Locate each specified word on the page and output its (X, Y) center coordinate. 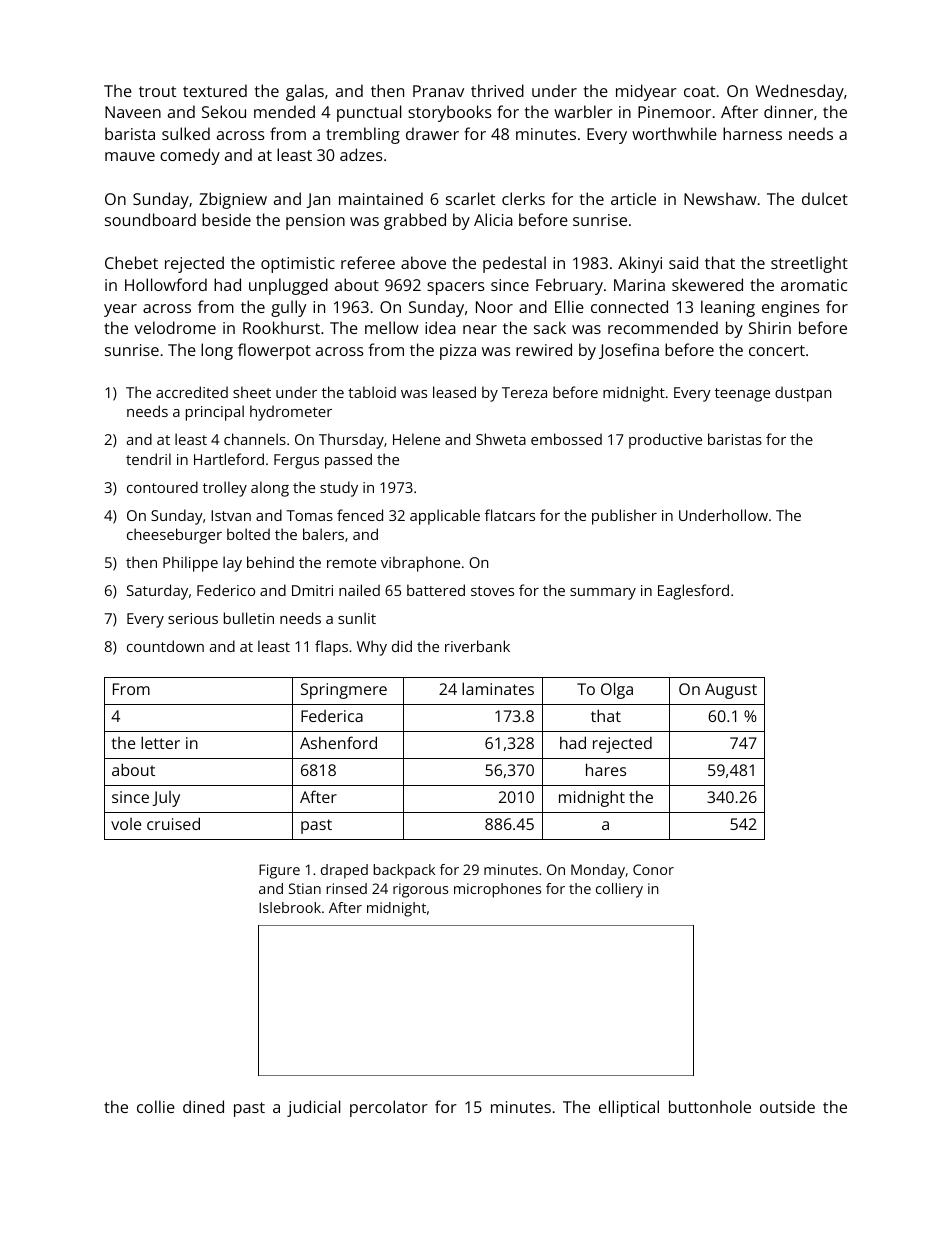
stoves (492, 591)
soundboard (150, 219)
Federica (332, 716)
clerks (523, 198)
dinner (788, 111)
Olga (617, 690)
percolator (389, 1108)
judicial (313, 1108)
